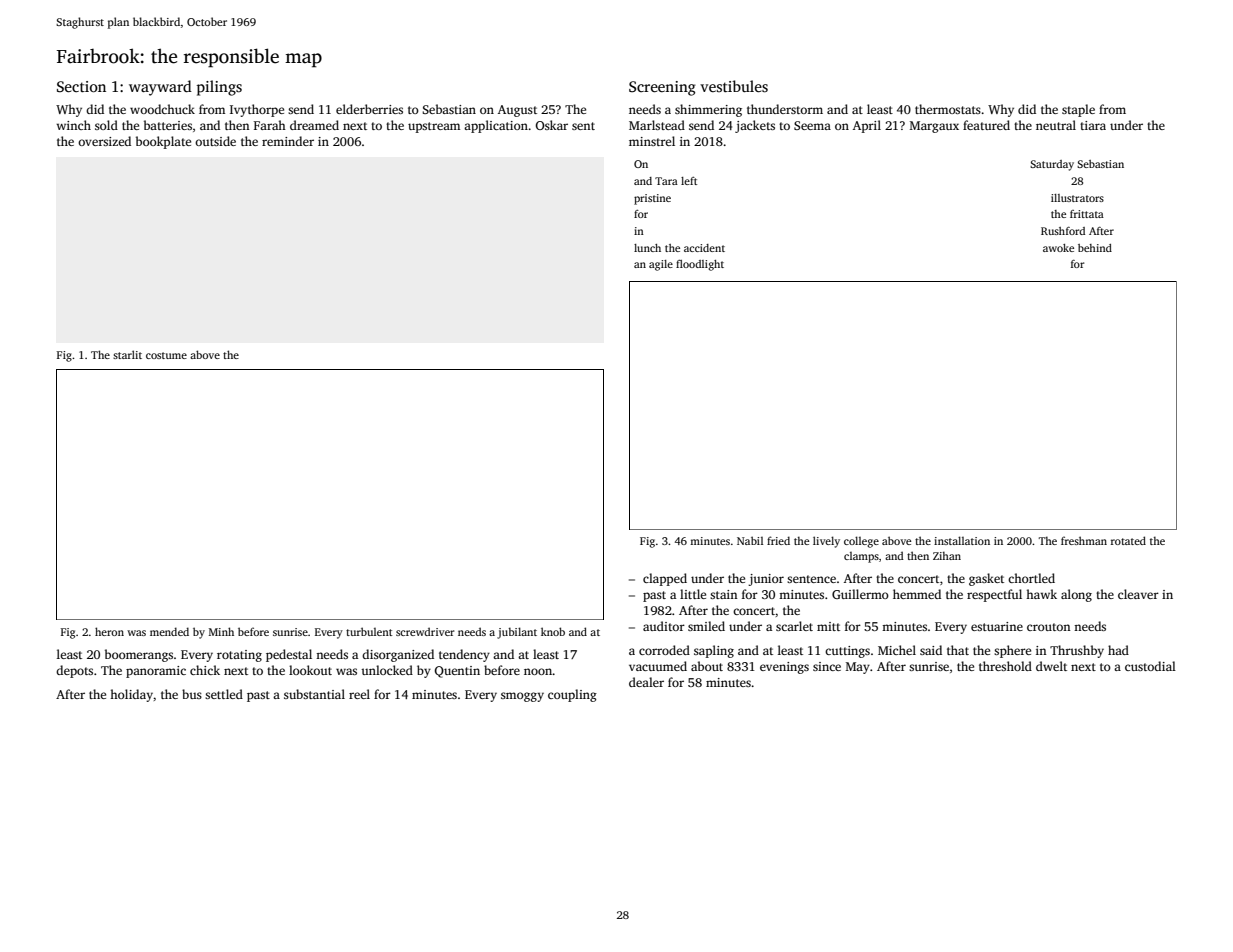 This screenshot has height=952, width=1233. What do you see at coordinates (1128, 540) in the screenshot?
I see `rotated` at bounding box center [1128, 540].
